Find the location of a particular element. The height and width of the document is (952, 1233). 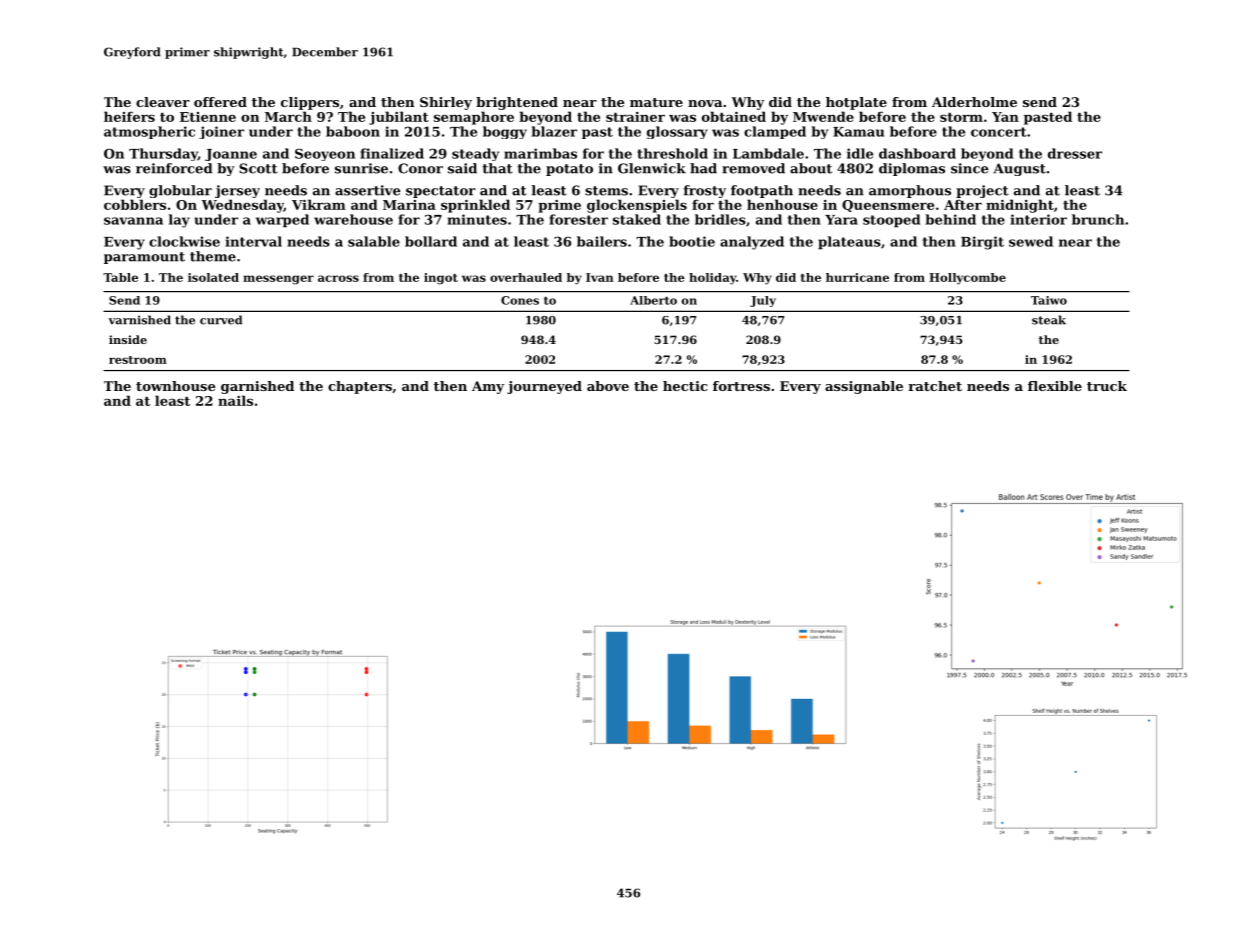

steak is located at coordinates (1049, 320).
